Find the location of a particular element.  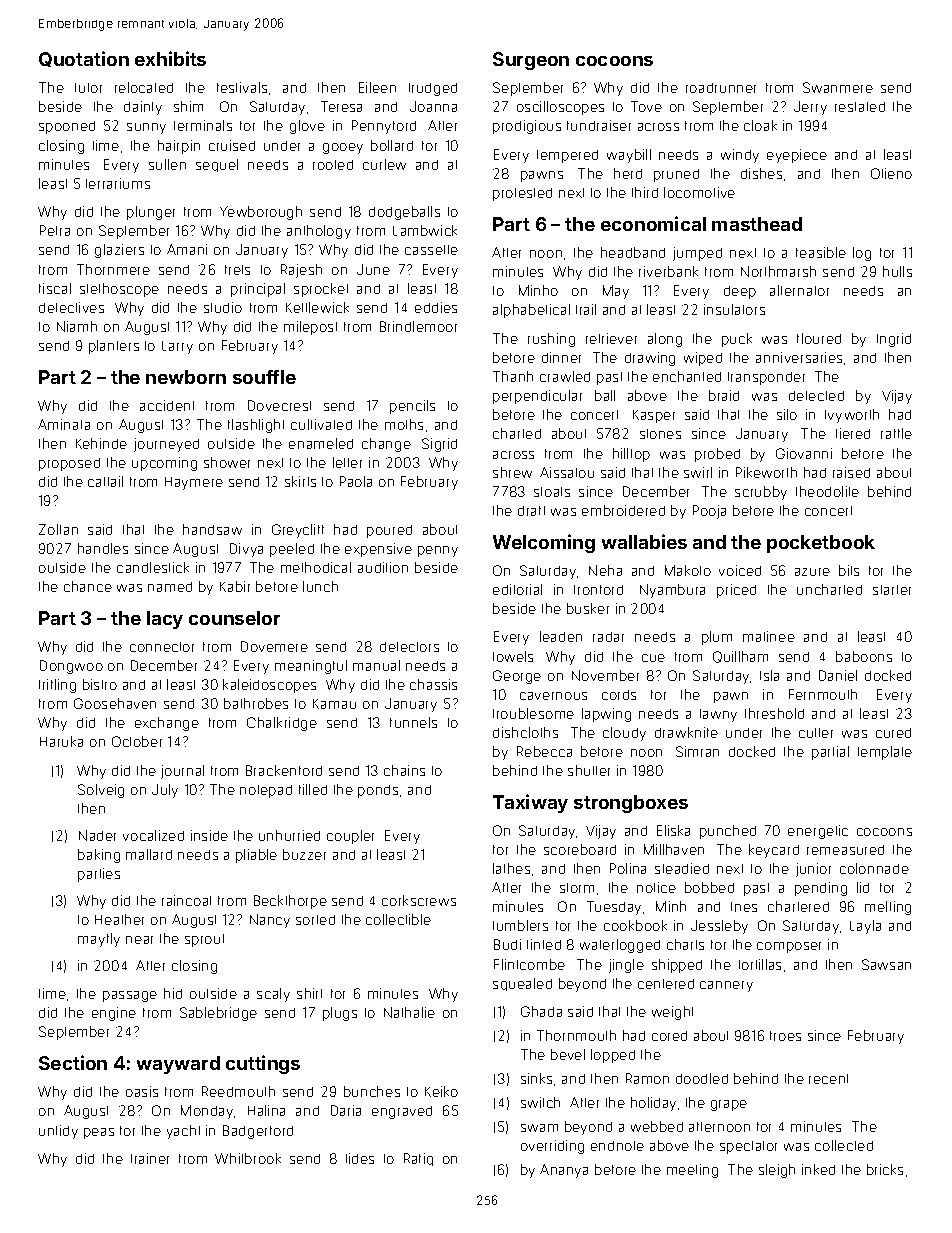

Zoltan is located at coordinates (58, 529).
